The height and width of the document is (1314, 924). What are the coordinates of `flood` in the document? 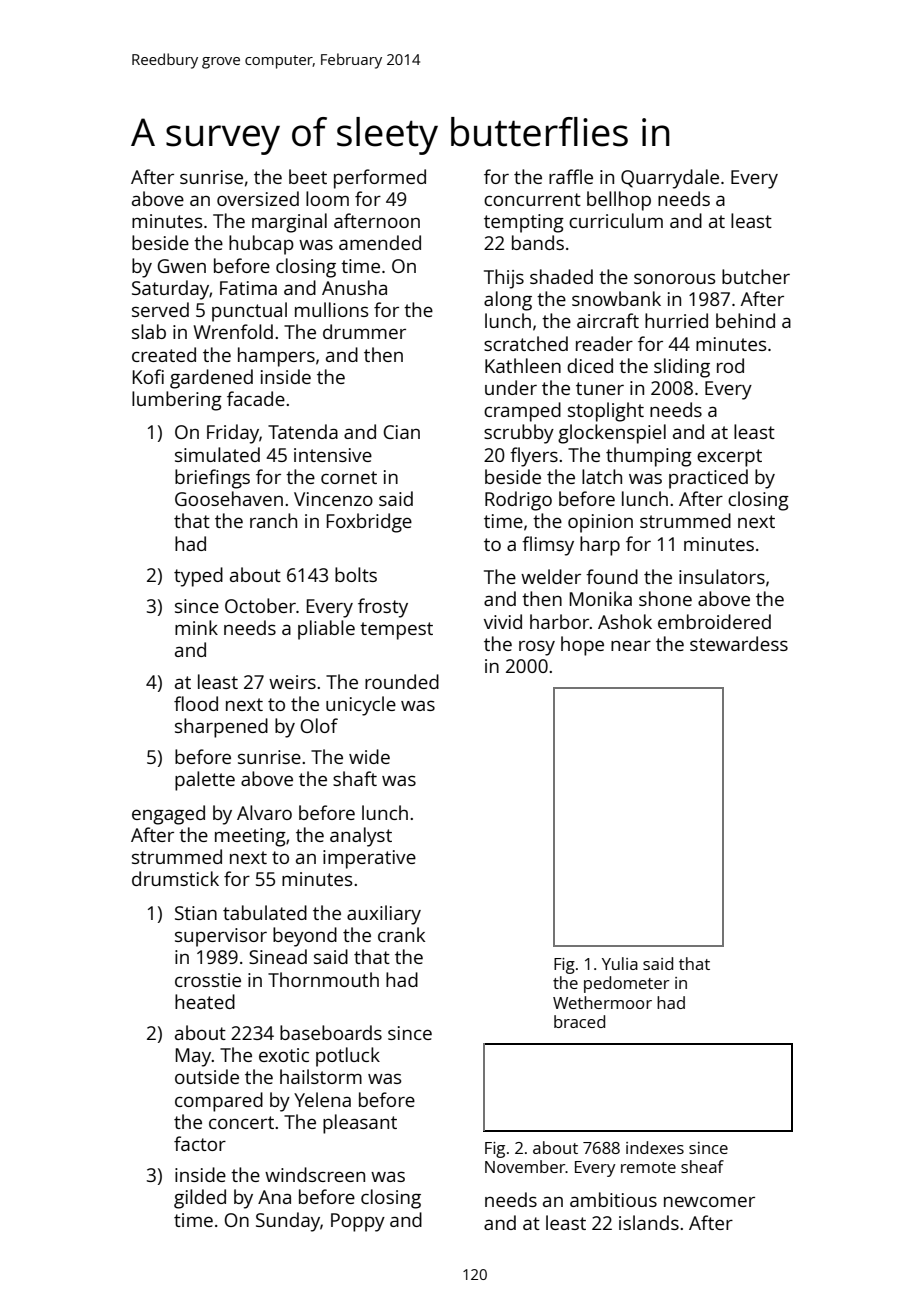 It's located at (196, 703).
